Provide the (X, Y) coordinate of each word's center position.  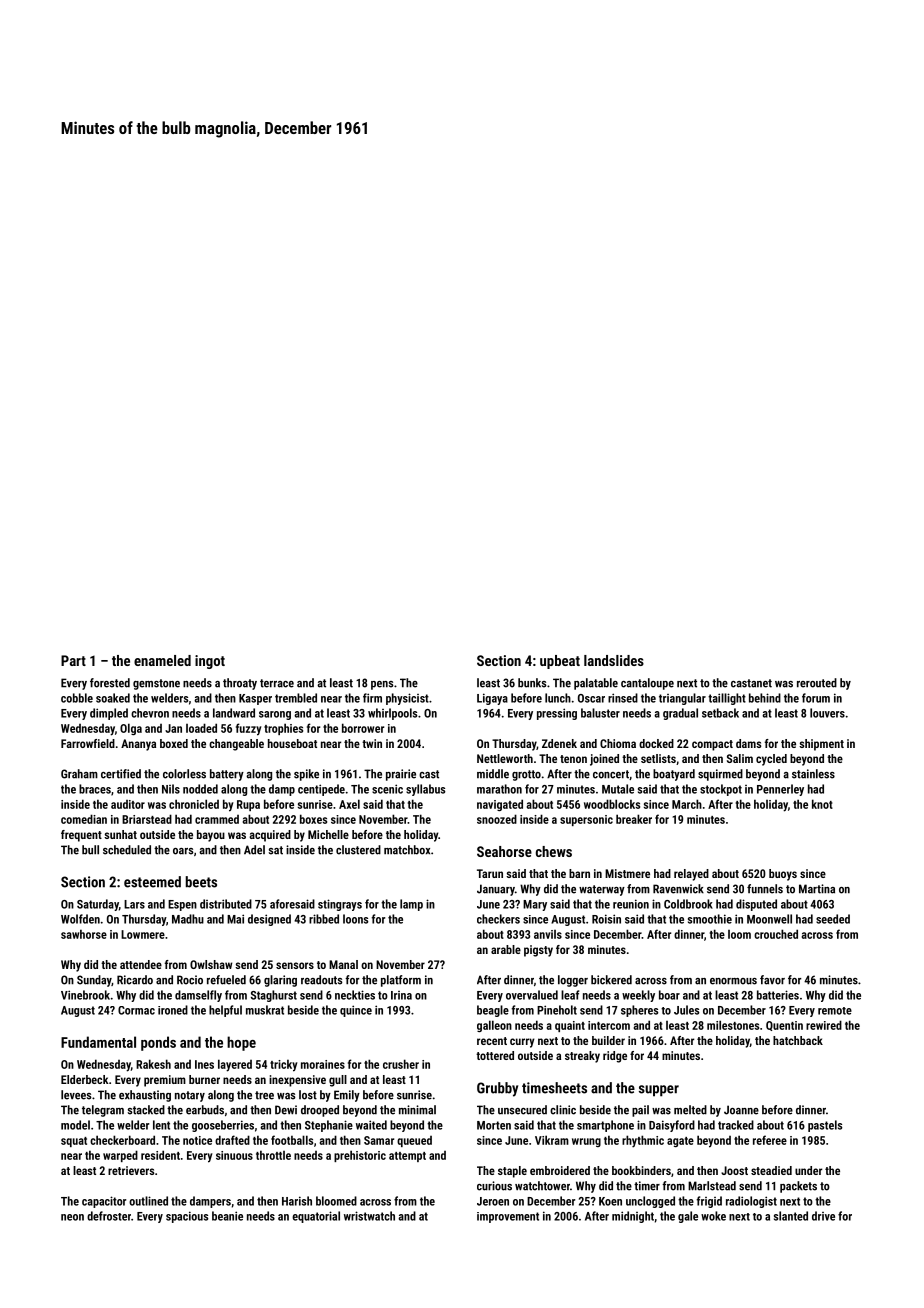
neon (72, 1217)
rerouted (817, 683)
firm (372, 698)
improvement (508, 1217)
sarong (275, 715)
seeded (833, 919)
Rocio (190, 980)
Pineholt (557, 1010)
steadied (771, 1170)
